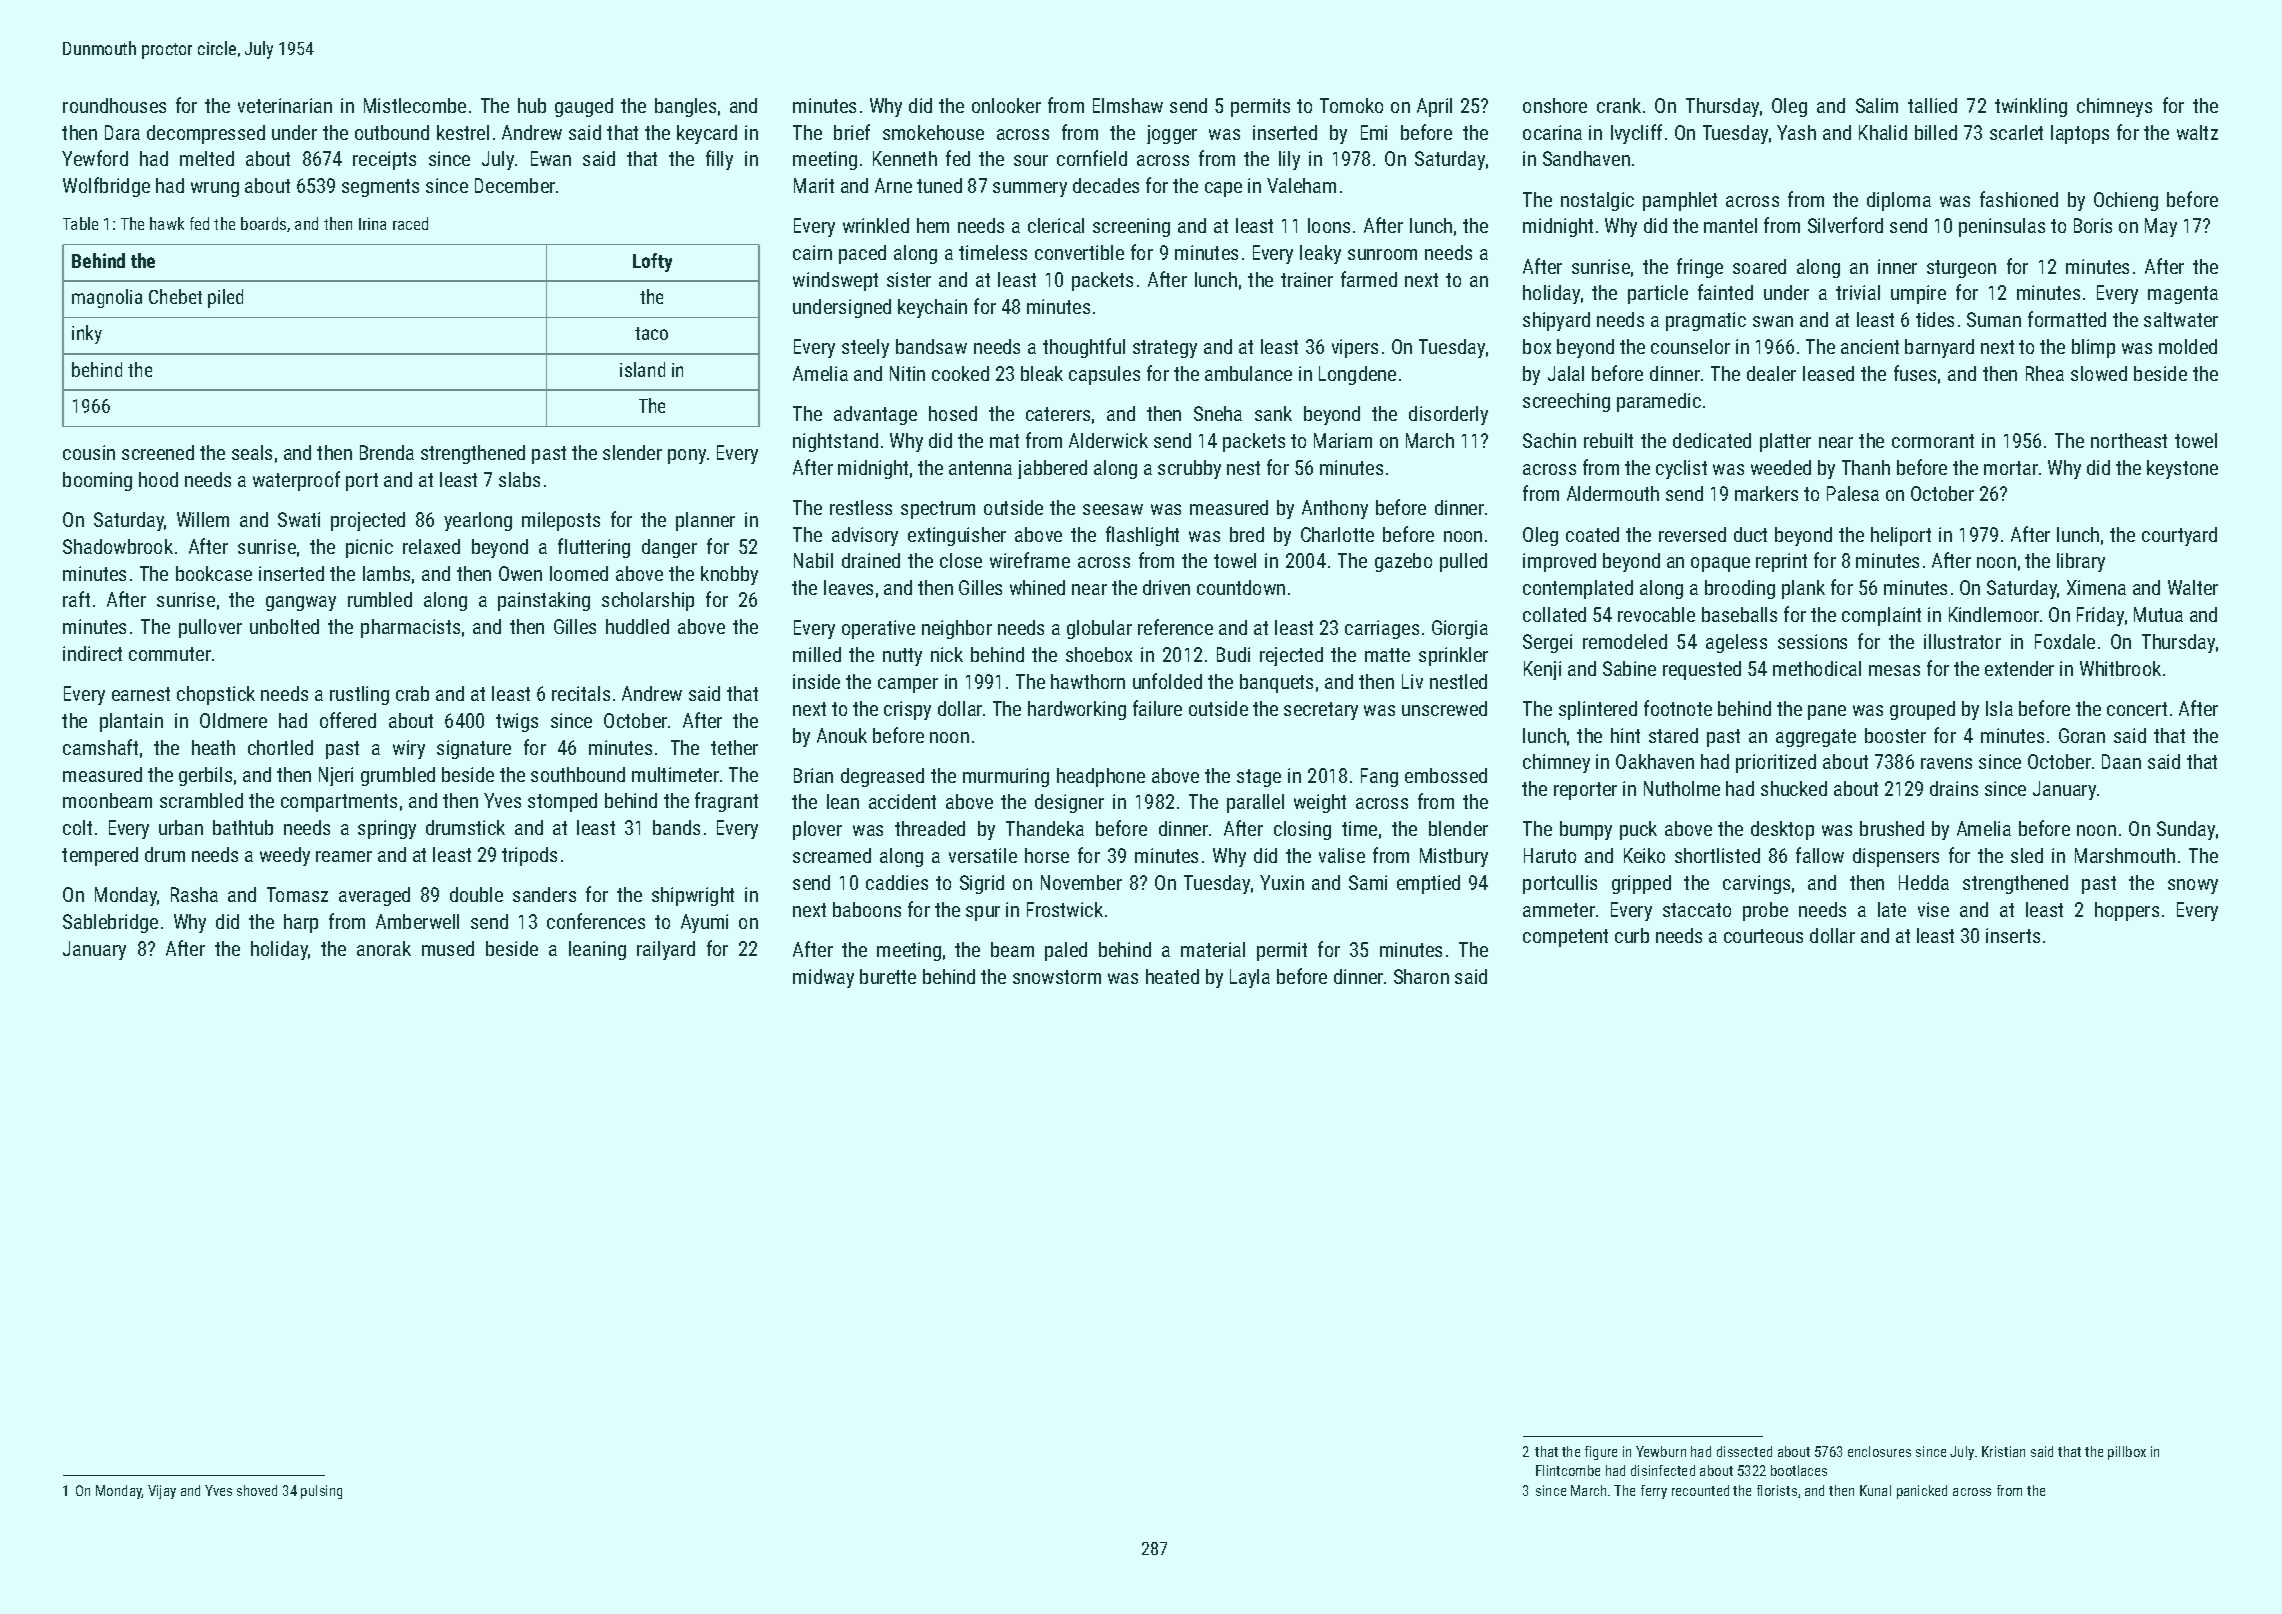  Describe the element at coordinates (1568, 1470) in the screenshot. I see `Flintcombe` at that location.
